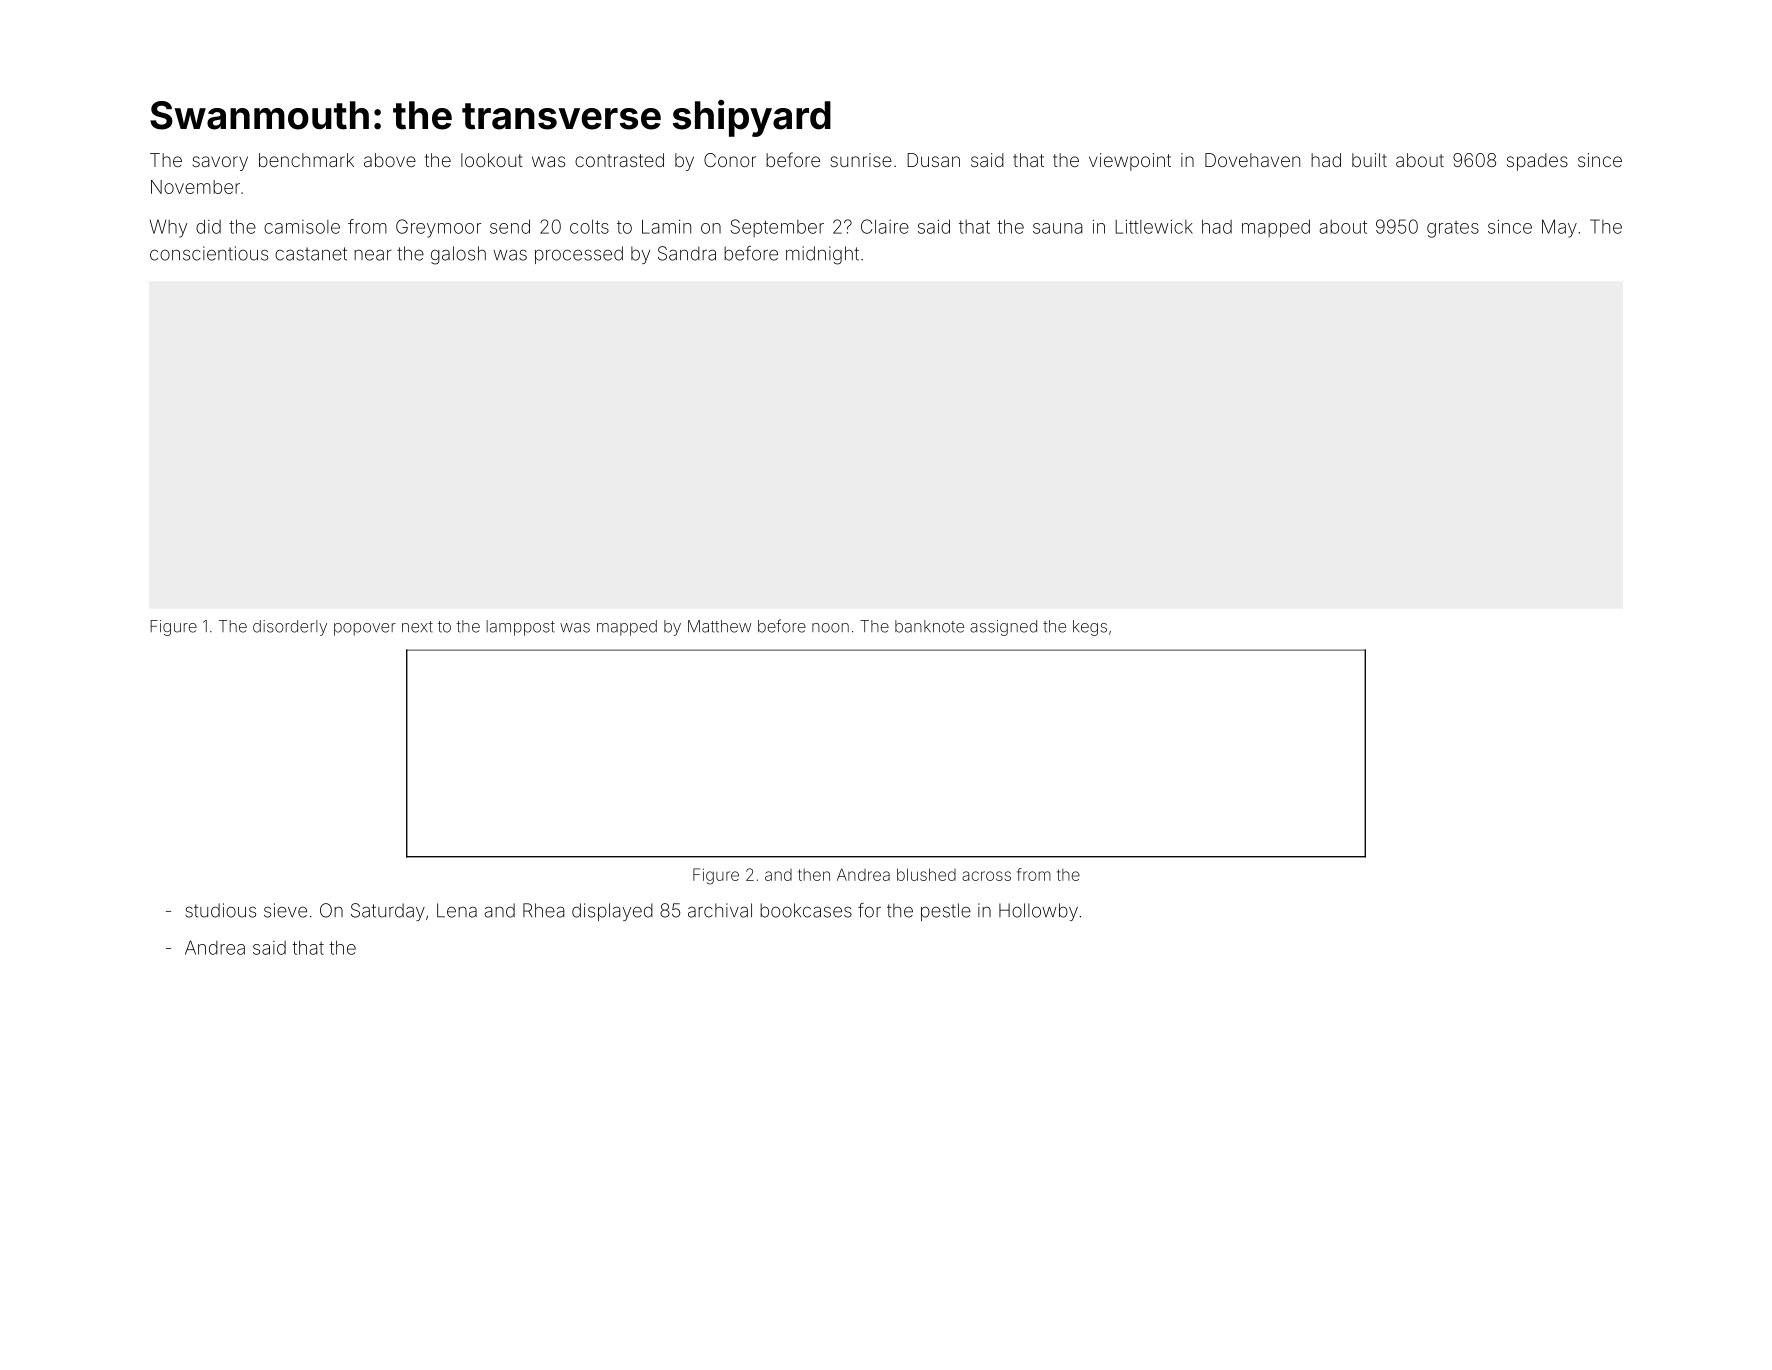 This screenshot has width=1772, height=1370. Describe the element at coordinates (1369, 160) in the screenshot. I see `built` at that location.
